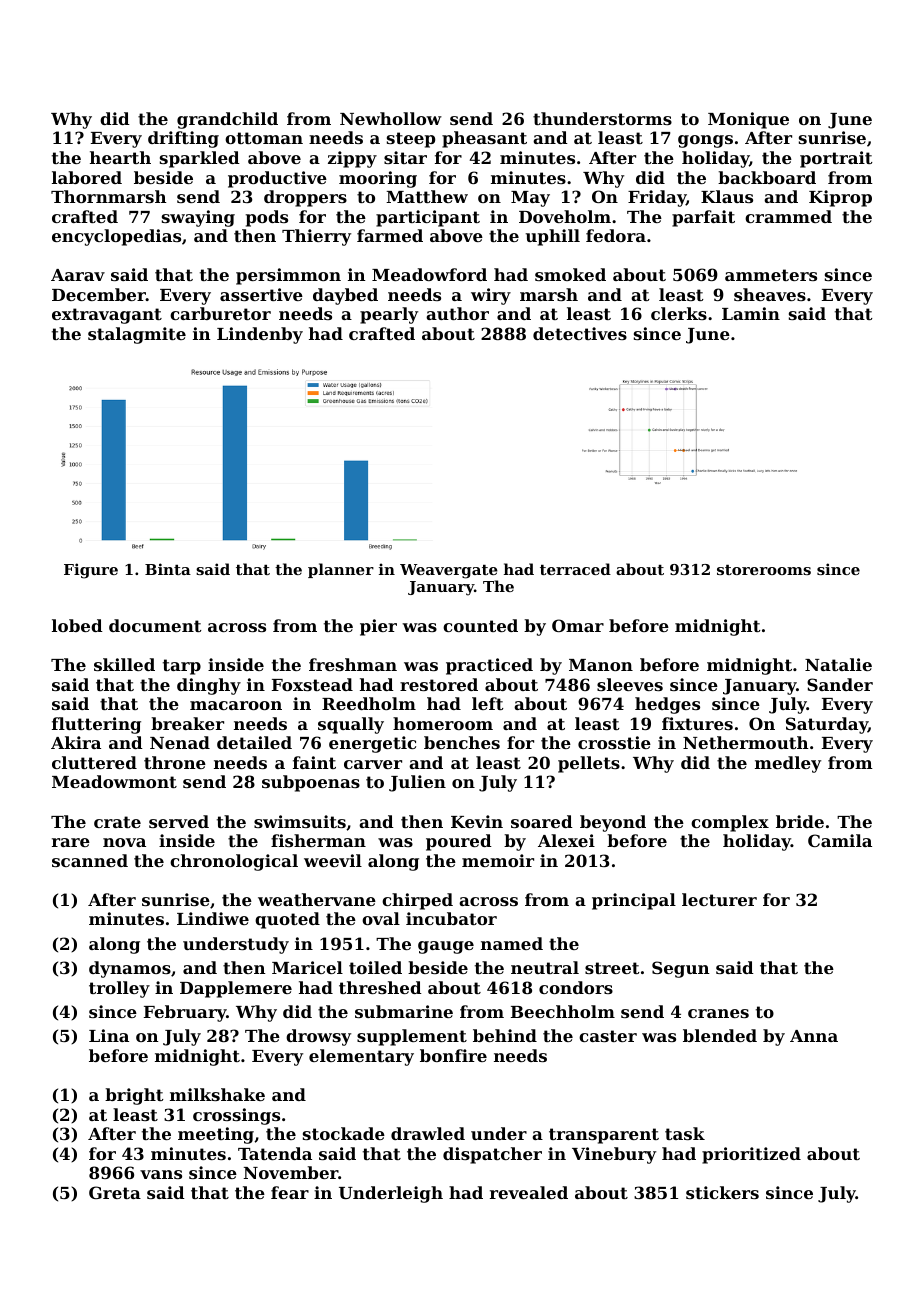 This page has width=924, height=1308. What do you see at coordinates (341, 570) in the page?
I see `planner` at bounding box center [341, 570].
